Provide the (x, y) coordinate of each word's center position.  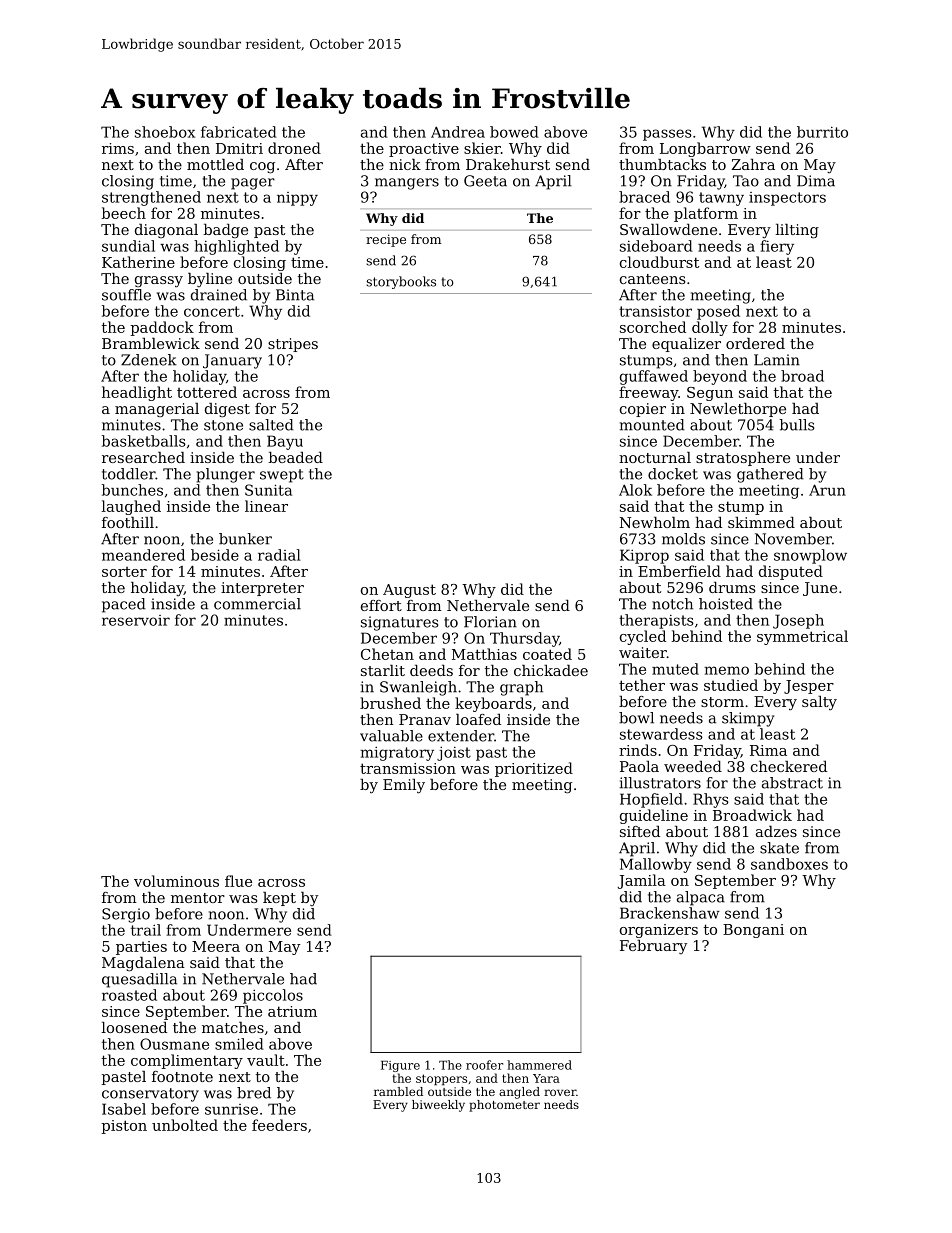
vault (266, 1060)
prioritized (534, 769)
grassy (159, 282)
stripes (293, 345)
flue (238, 881)
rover (560, 1092)
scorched (653, 327)
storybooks (401, 282)
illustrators (660, 783)
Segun (710, 394)
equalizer (686, 345)
